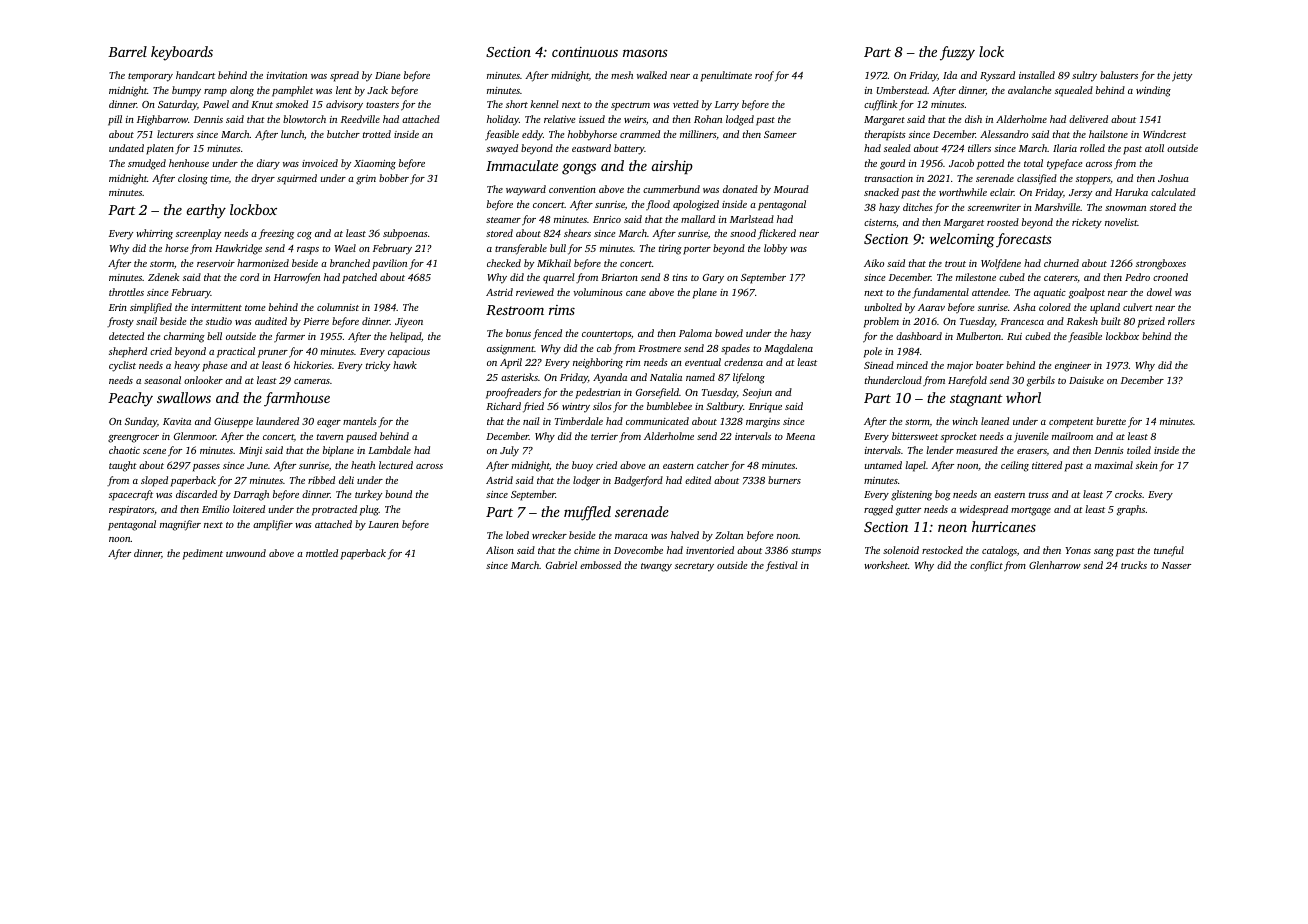 This screenshot has height=924, width=1308. Describe the element at coordinates (1182, 77) in the screenshot. I see `jetty` at that location.
